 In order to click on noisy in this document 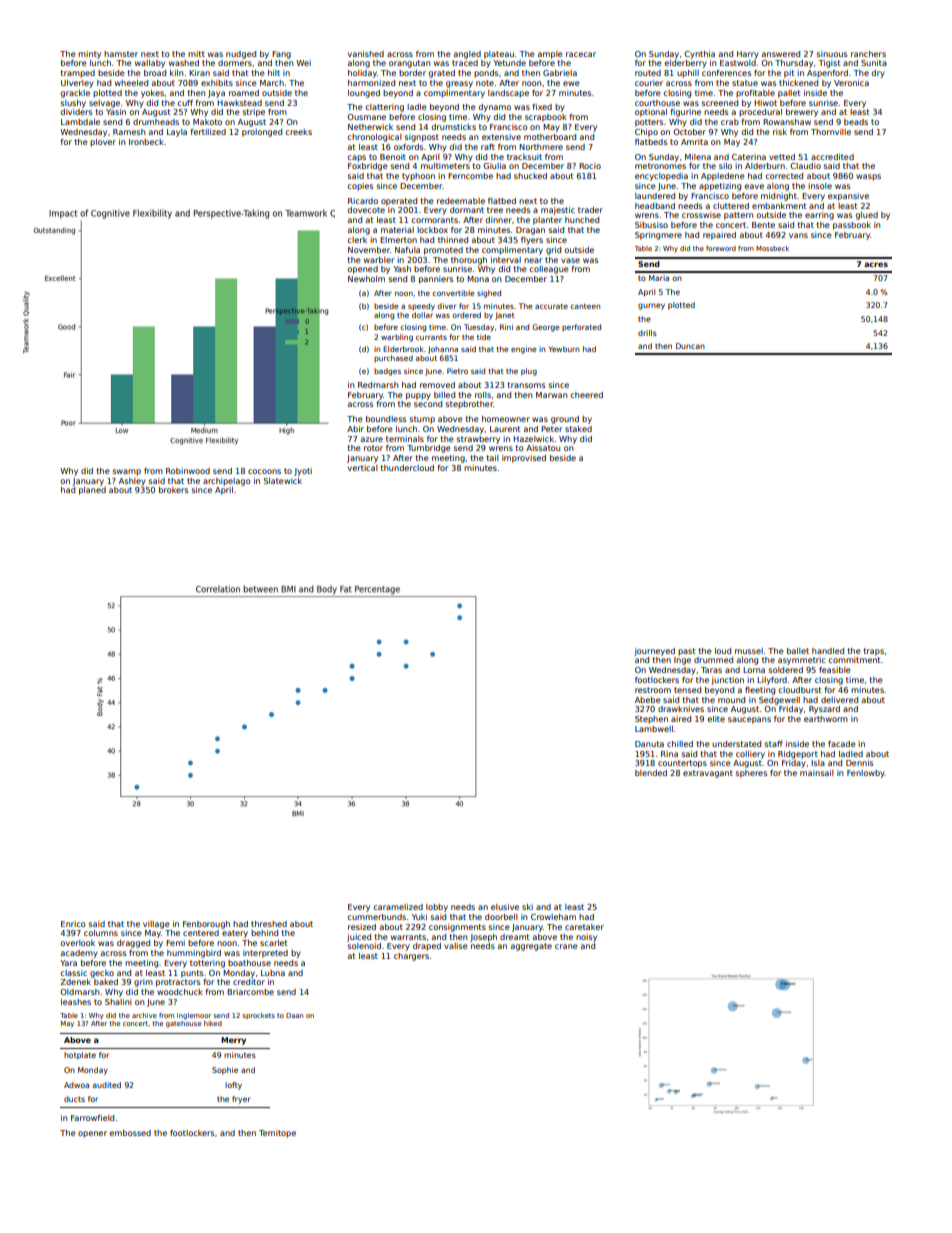, I will do `click(586, 938)`.
